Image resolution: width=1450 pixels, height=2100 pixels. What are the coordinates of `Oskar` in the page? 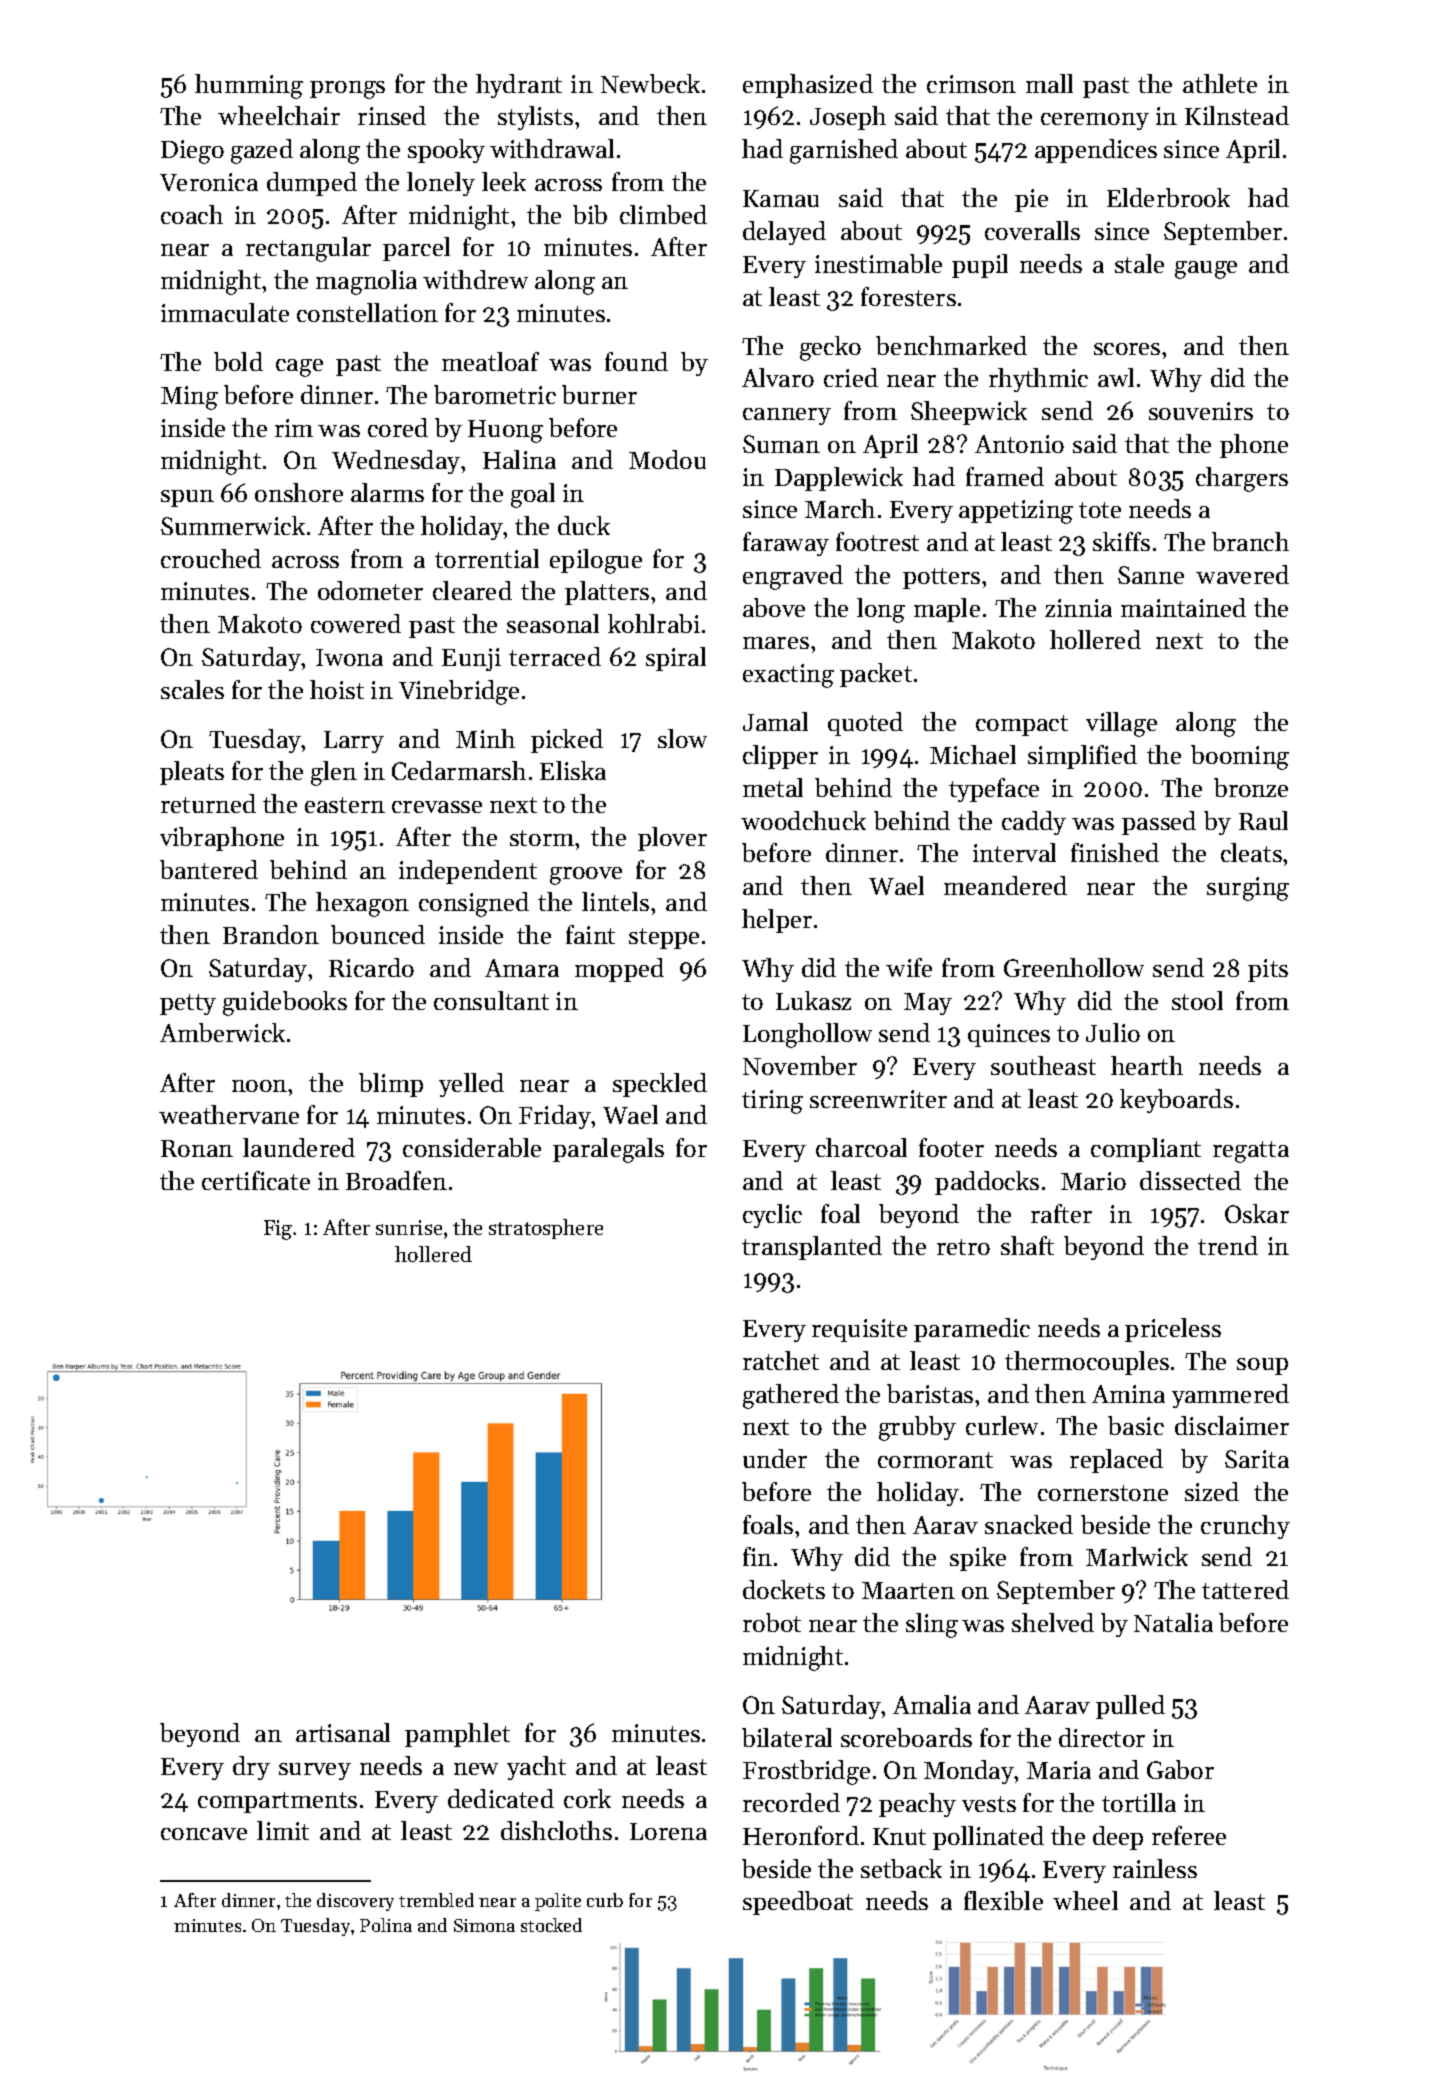 It's located at (1257, 1213).
